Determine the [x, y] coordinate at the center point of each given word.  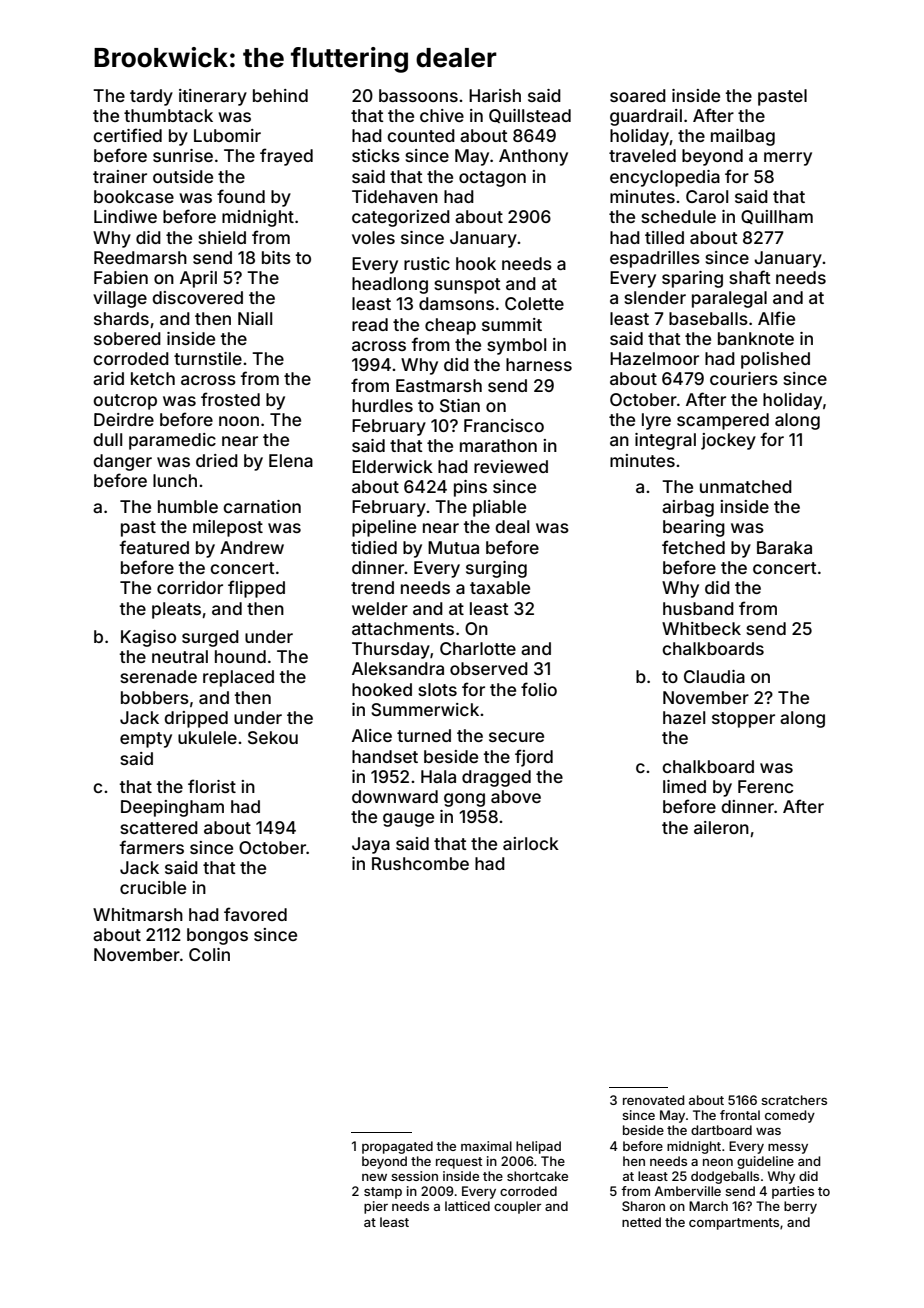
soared [638, 95]
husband [698, 608]
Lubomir [227, 135]
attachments [403, 628]
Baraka [784, 547]
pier [376, 1207]
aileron [721, 827]
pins [470, 488]
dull [107, 439]
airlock [531, 843]
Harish [495, 95]
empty [146, 740]
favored [255, 914]
